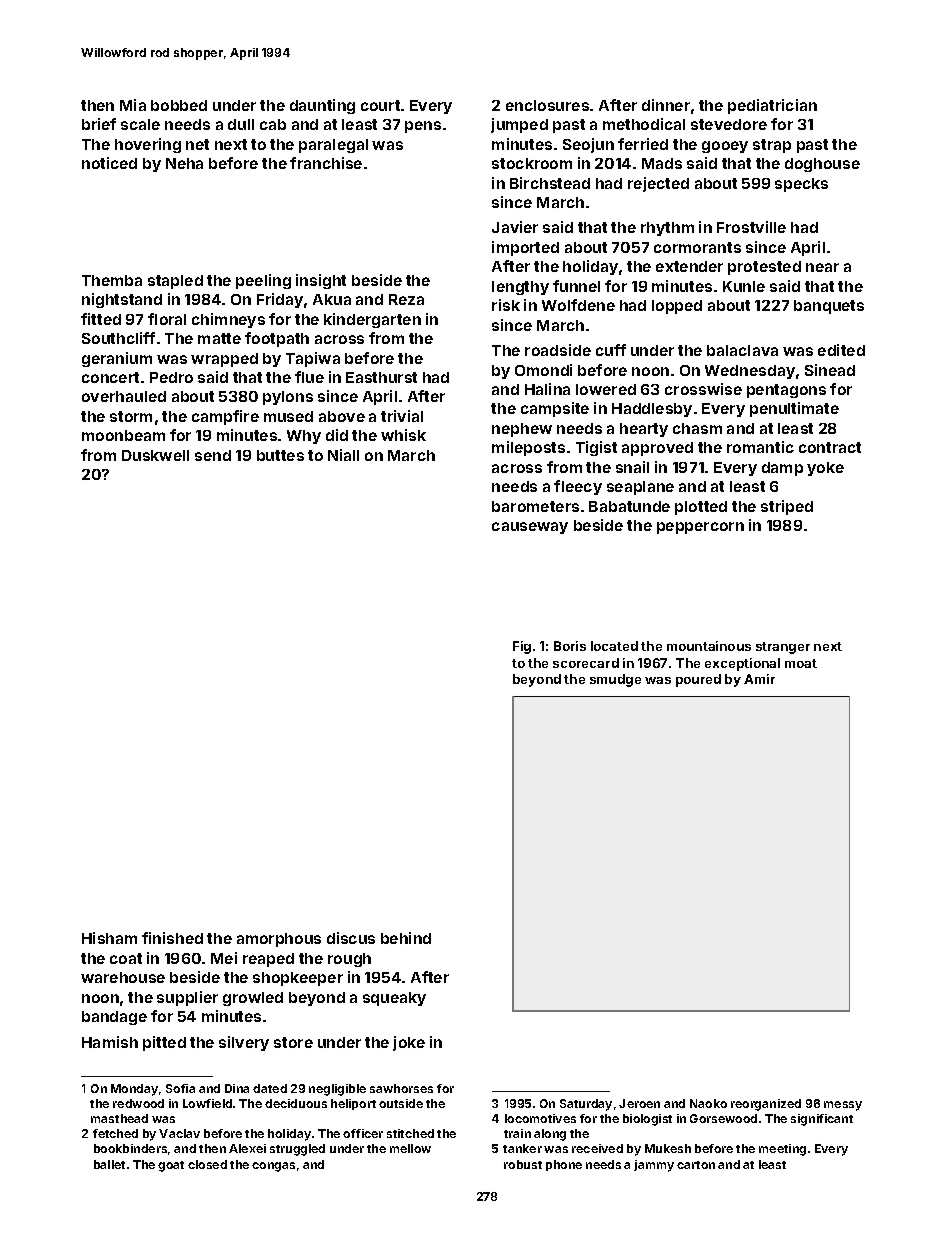 This screenshot has height=1233, width=952. I want to click on finished, so click(172, 938).
